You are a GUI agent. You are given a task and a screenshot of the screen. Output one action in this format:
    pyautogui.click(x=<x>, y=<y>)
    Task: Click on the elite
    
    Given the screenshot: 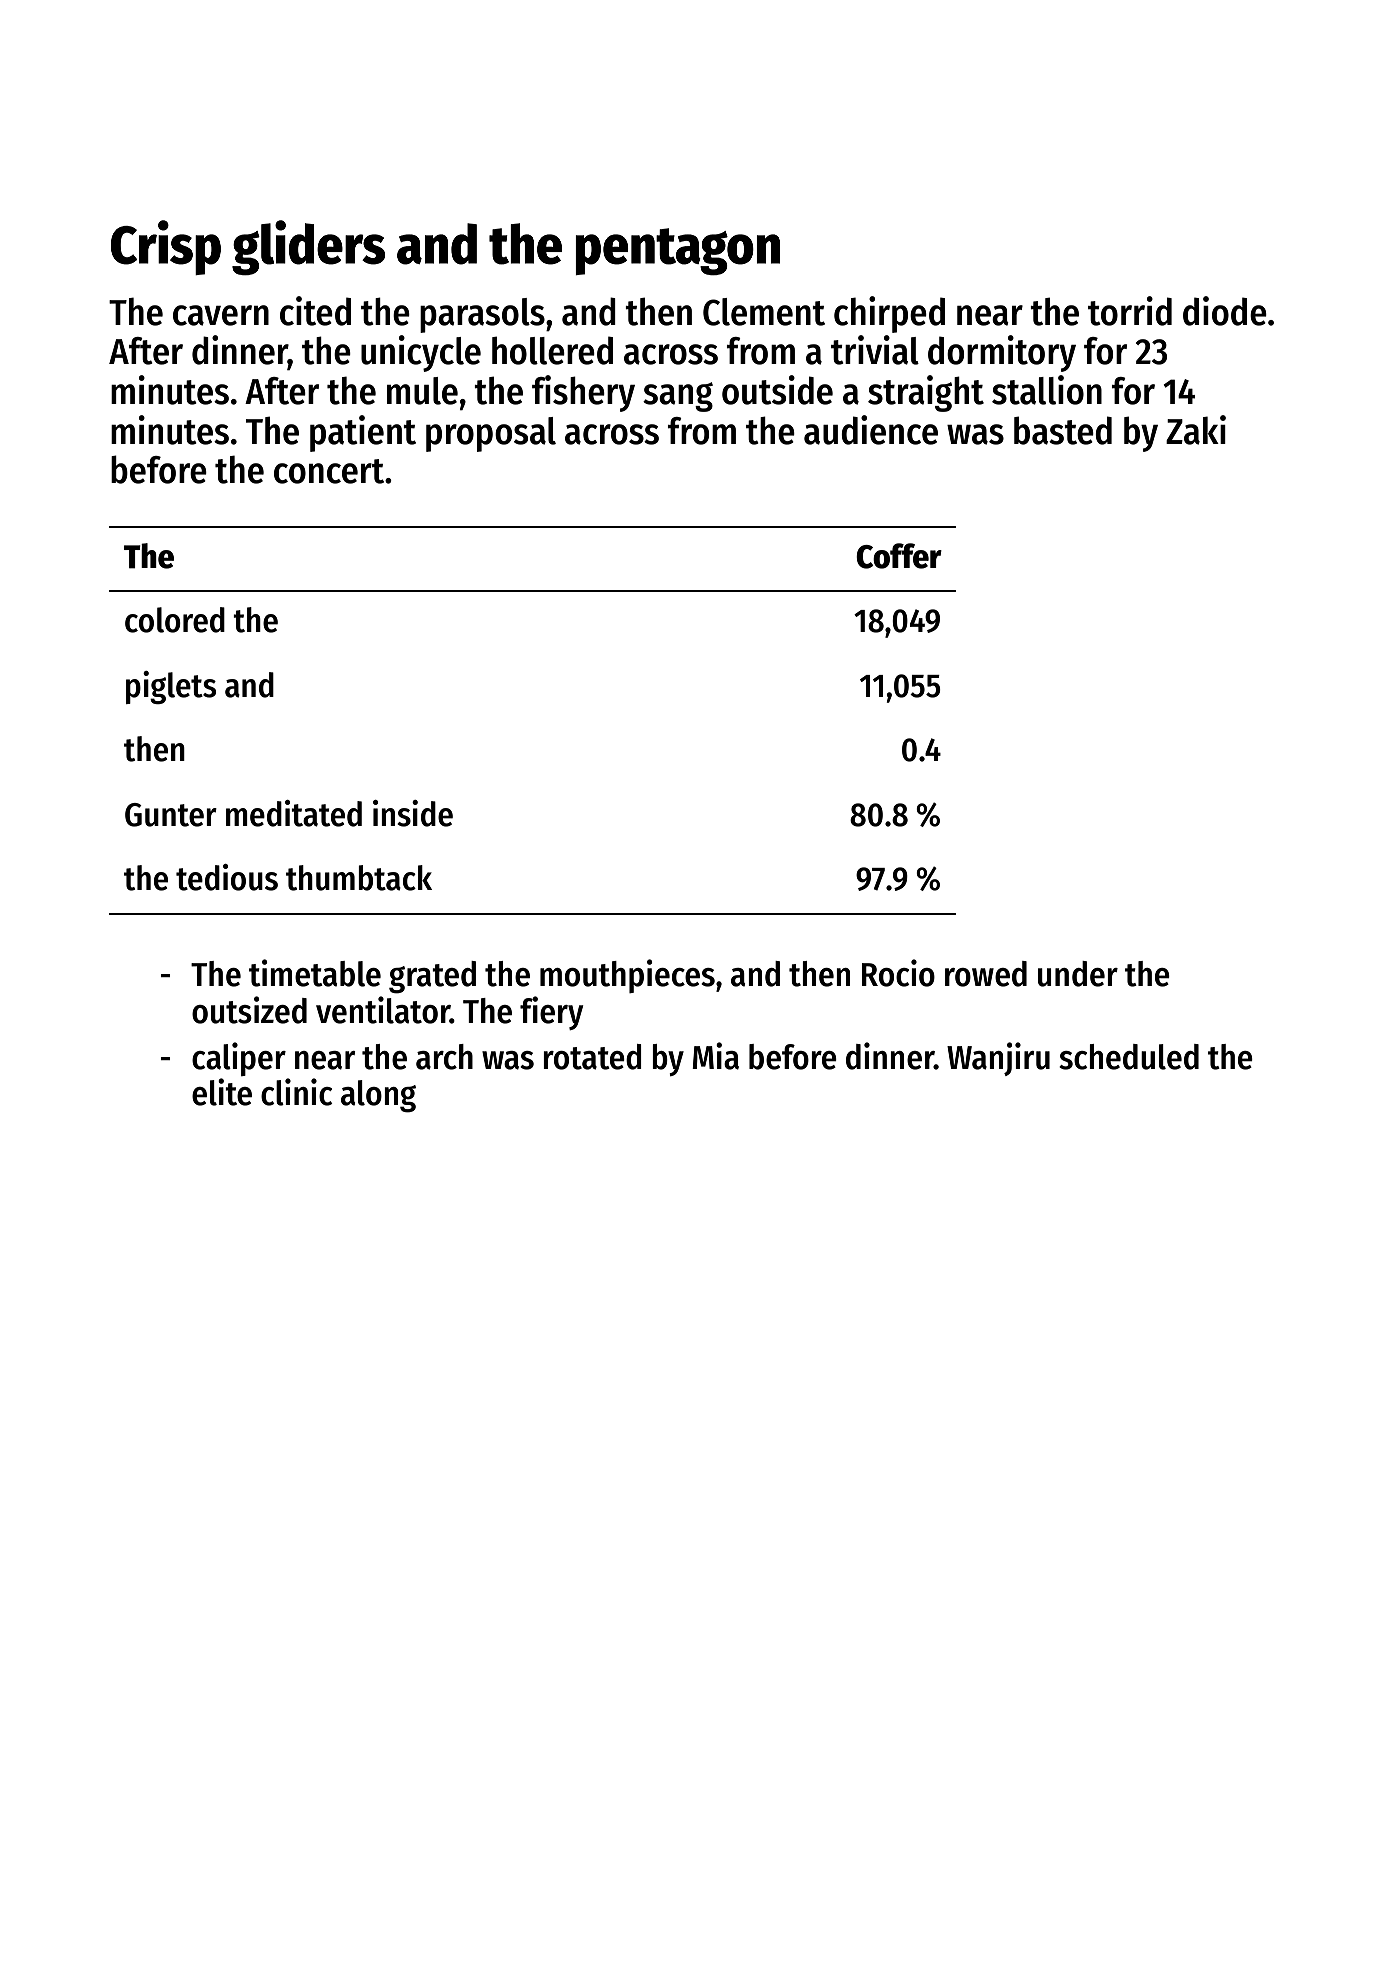 What is the action you would take?
    pyautogui.click(x=222, y=1092)
